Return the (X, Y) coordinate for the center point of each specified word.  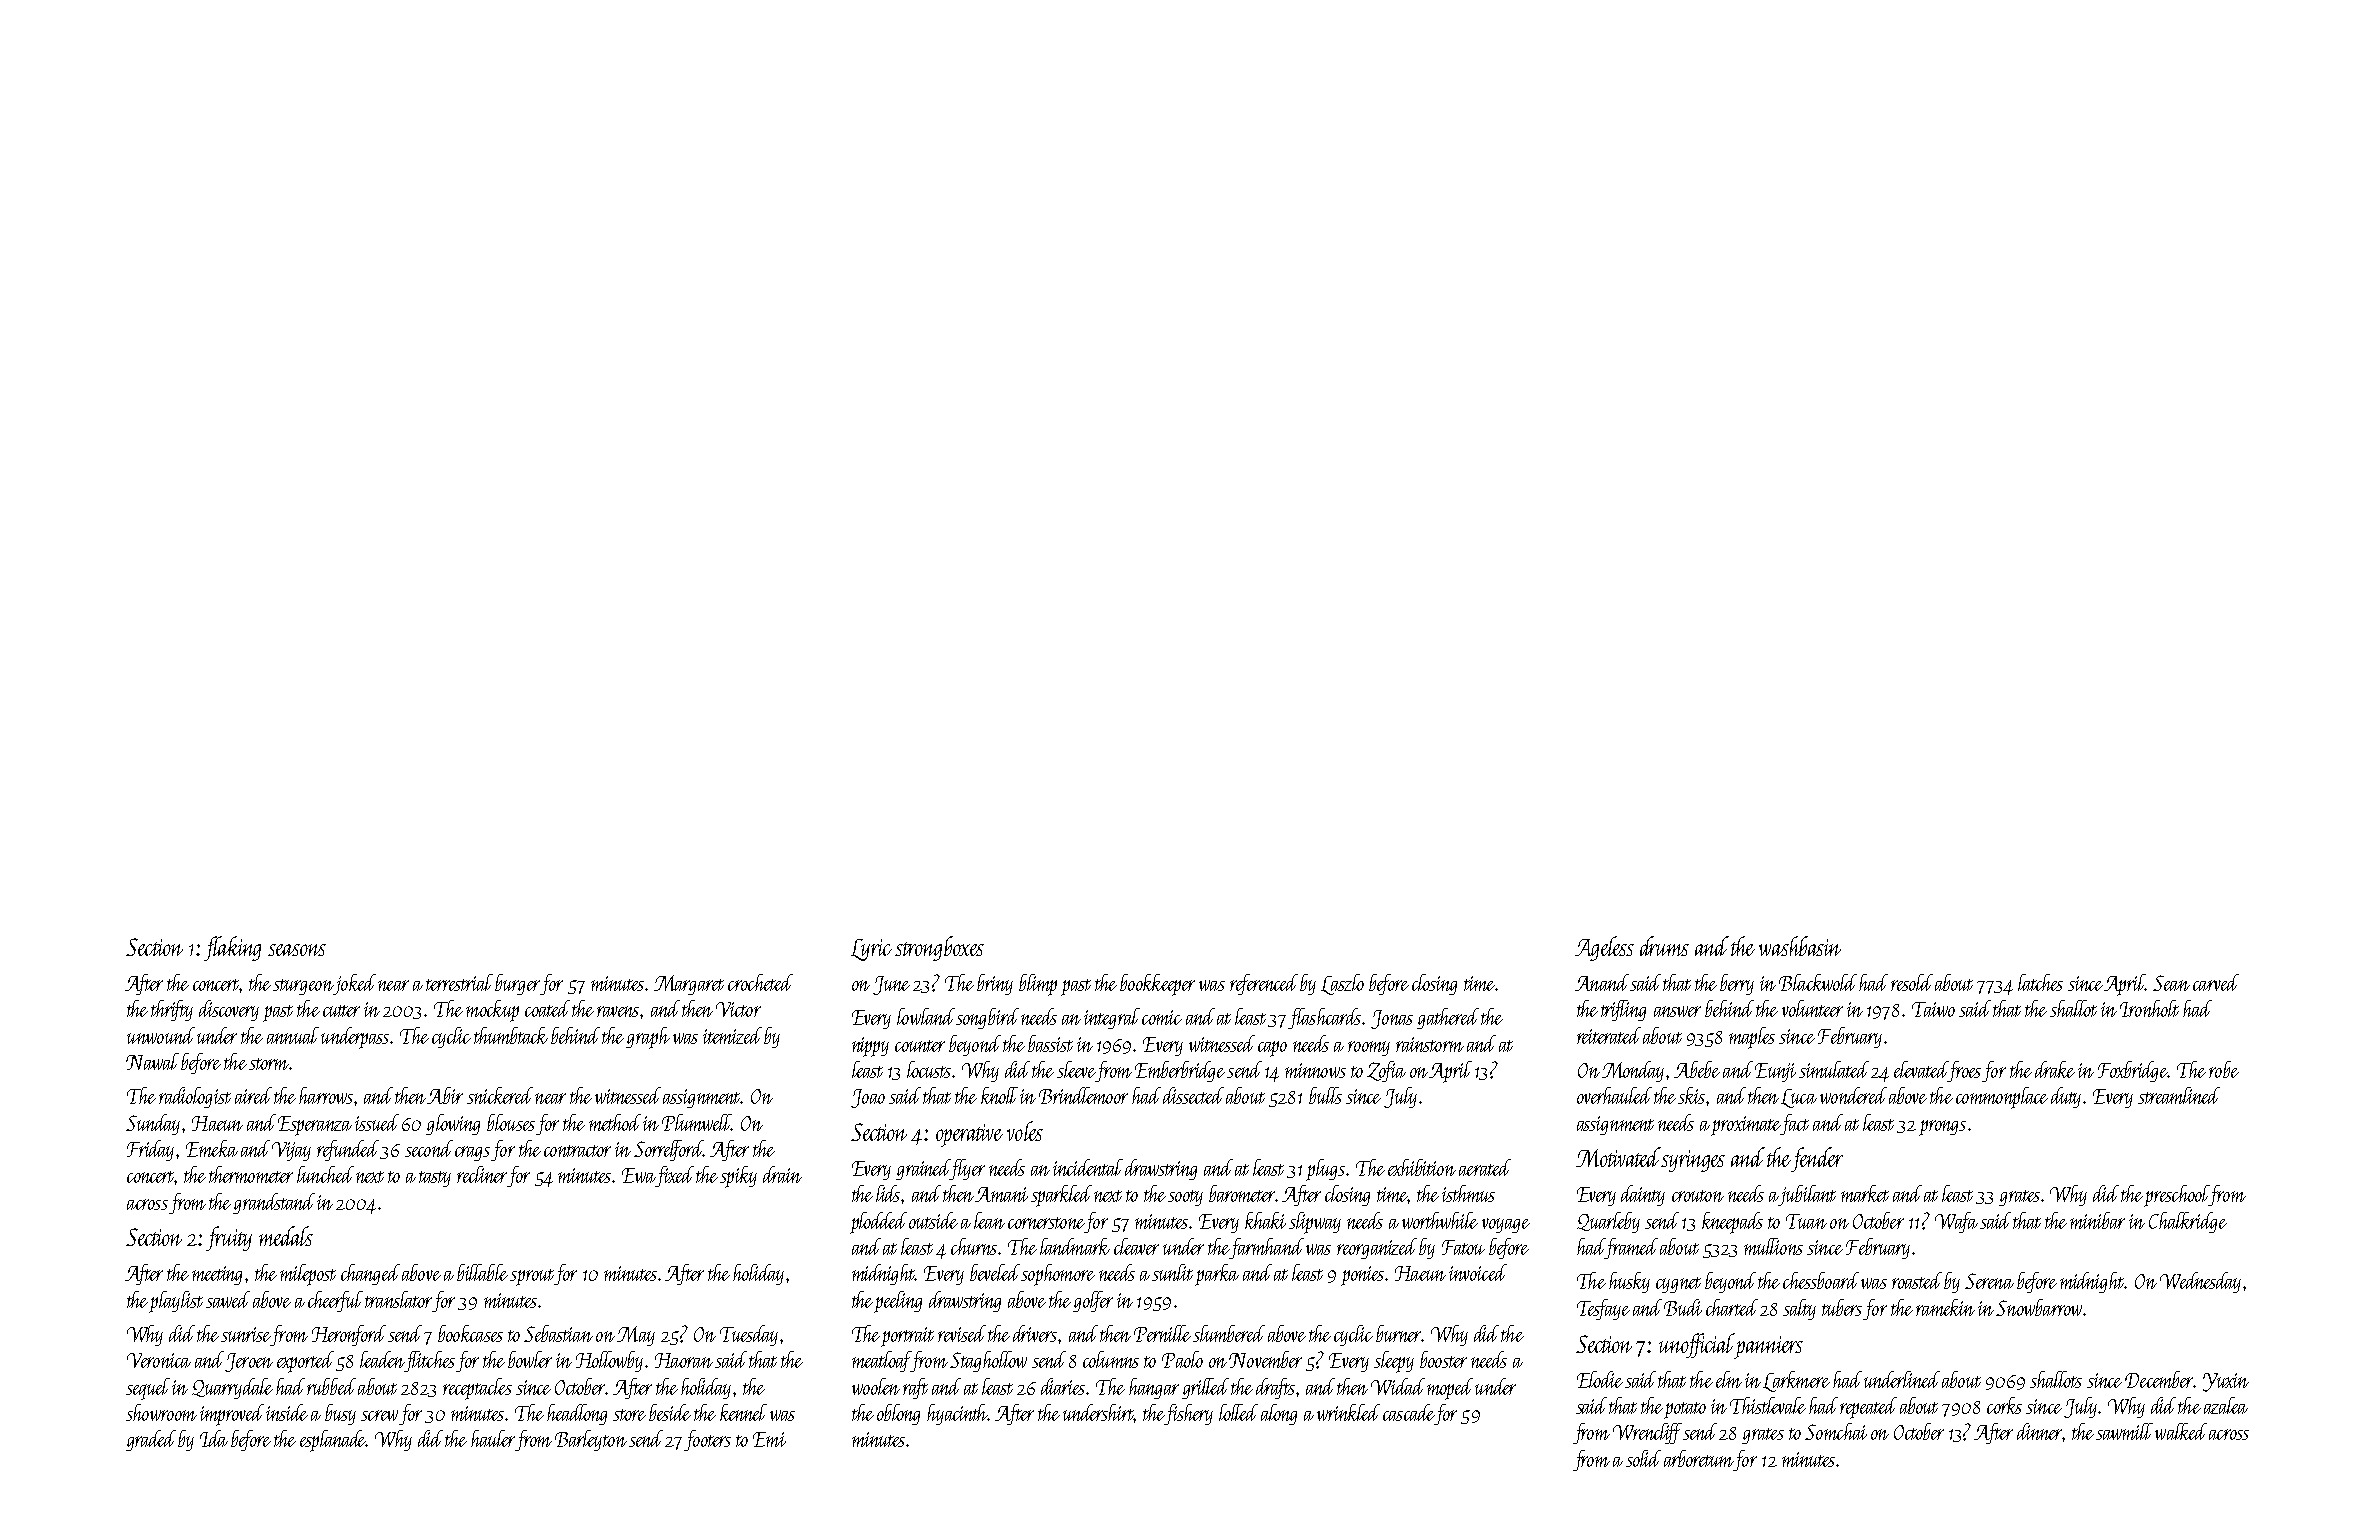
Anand (1602, 982)
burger (517, 984)
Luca (1799, 1098)
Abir (445, 1095)
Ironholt (2149, 1008)
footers (707, 1440)
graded (151, 1440)
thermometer (251, 1174)
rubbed (331, 1386)
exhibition (1422, 1167)
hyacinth (958, 1414)
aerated (1485, 1167)
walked (2181, 1431)
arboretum (1699, 1458)
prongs (1942, 1128)
